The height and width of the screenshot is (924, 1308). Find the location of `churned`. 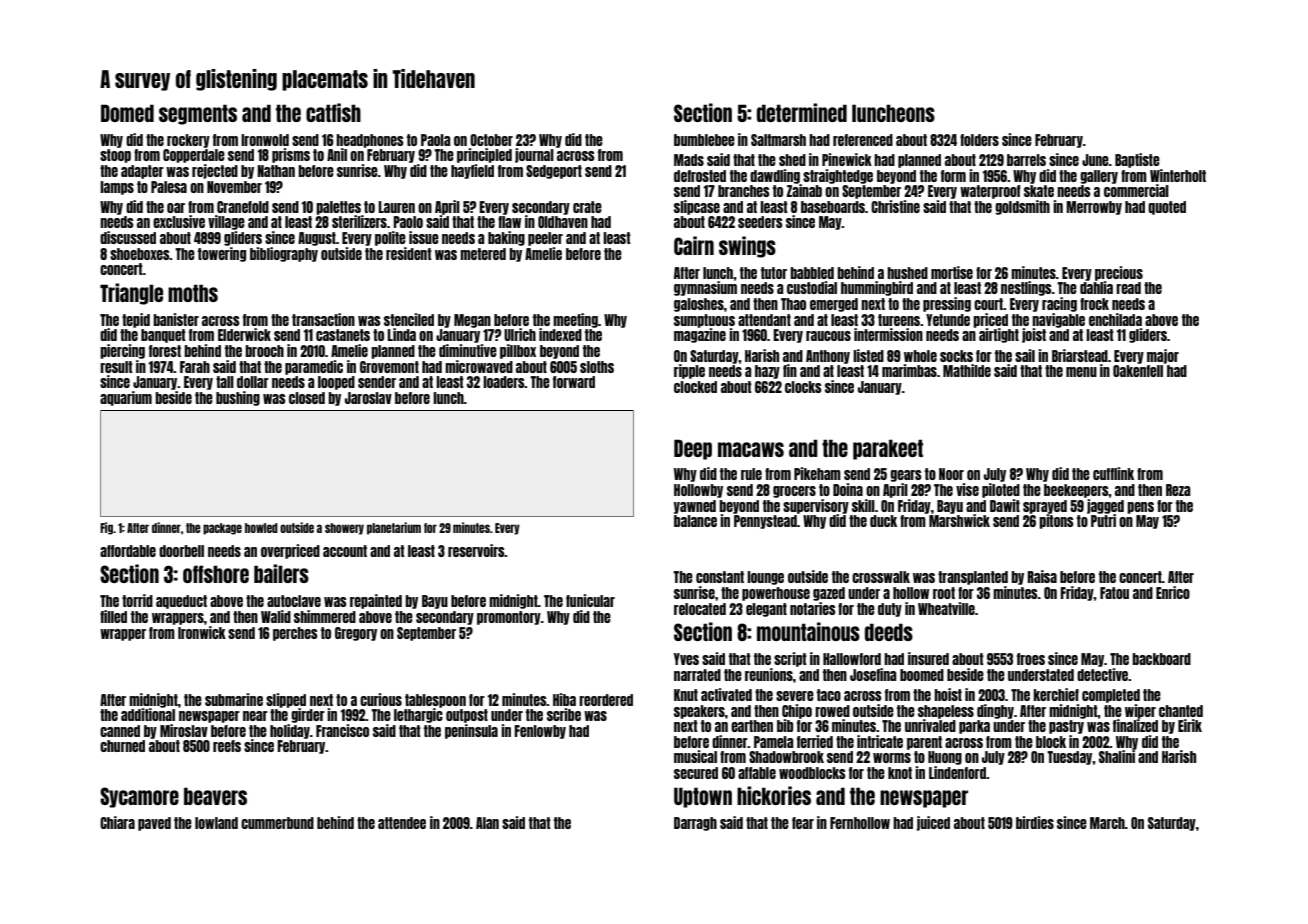

churned is located at coordinates (122, 746).
